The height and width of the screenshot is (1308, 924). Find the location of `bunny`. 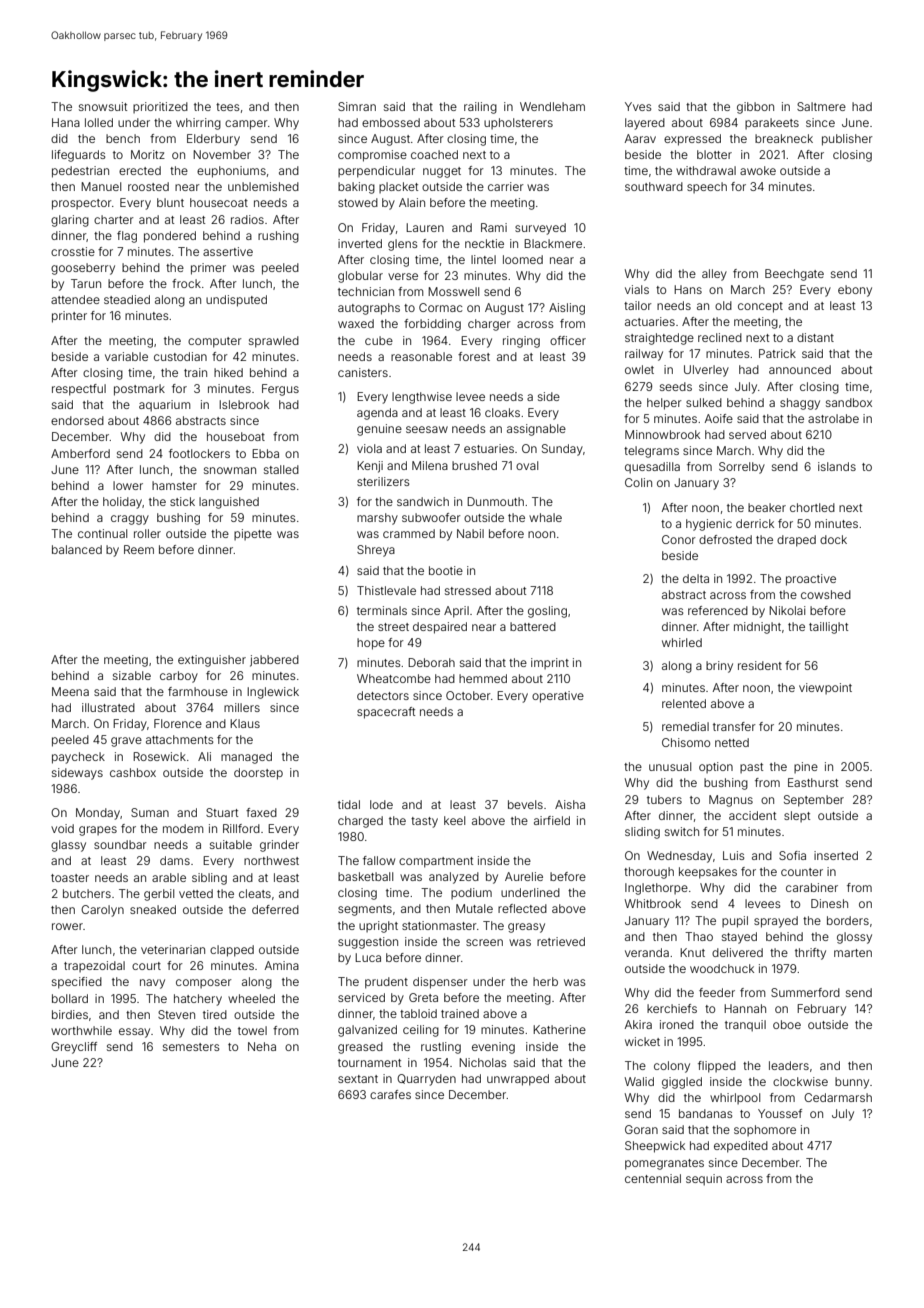

bunny is located at coordinates (852, 1083).
